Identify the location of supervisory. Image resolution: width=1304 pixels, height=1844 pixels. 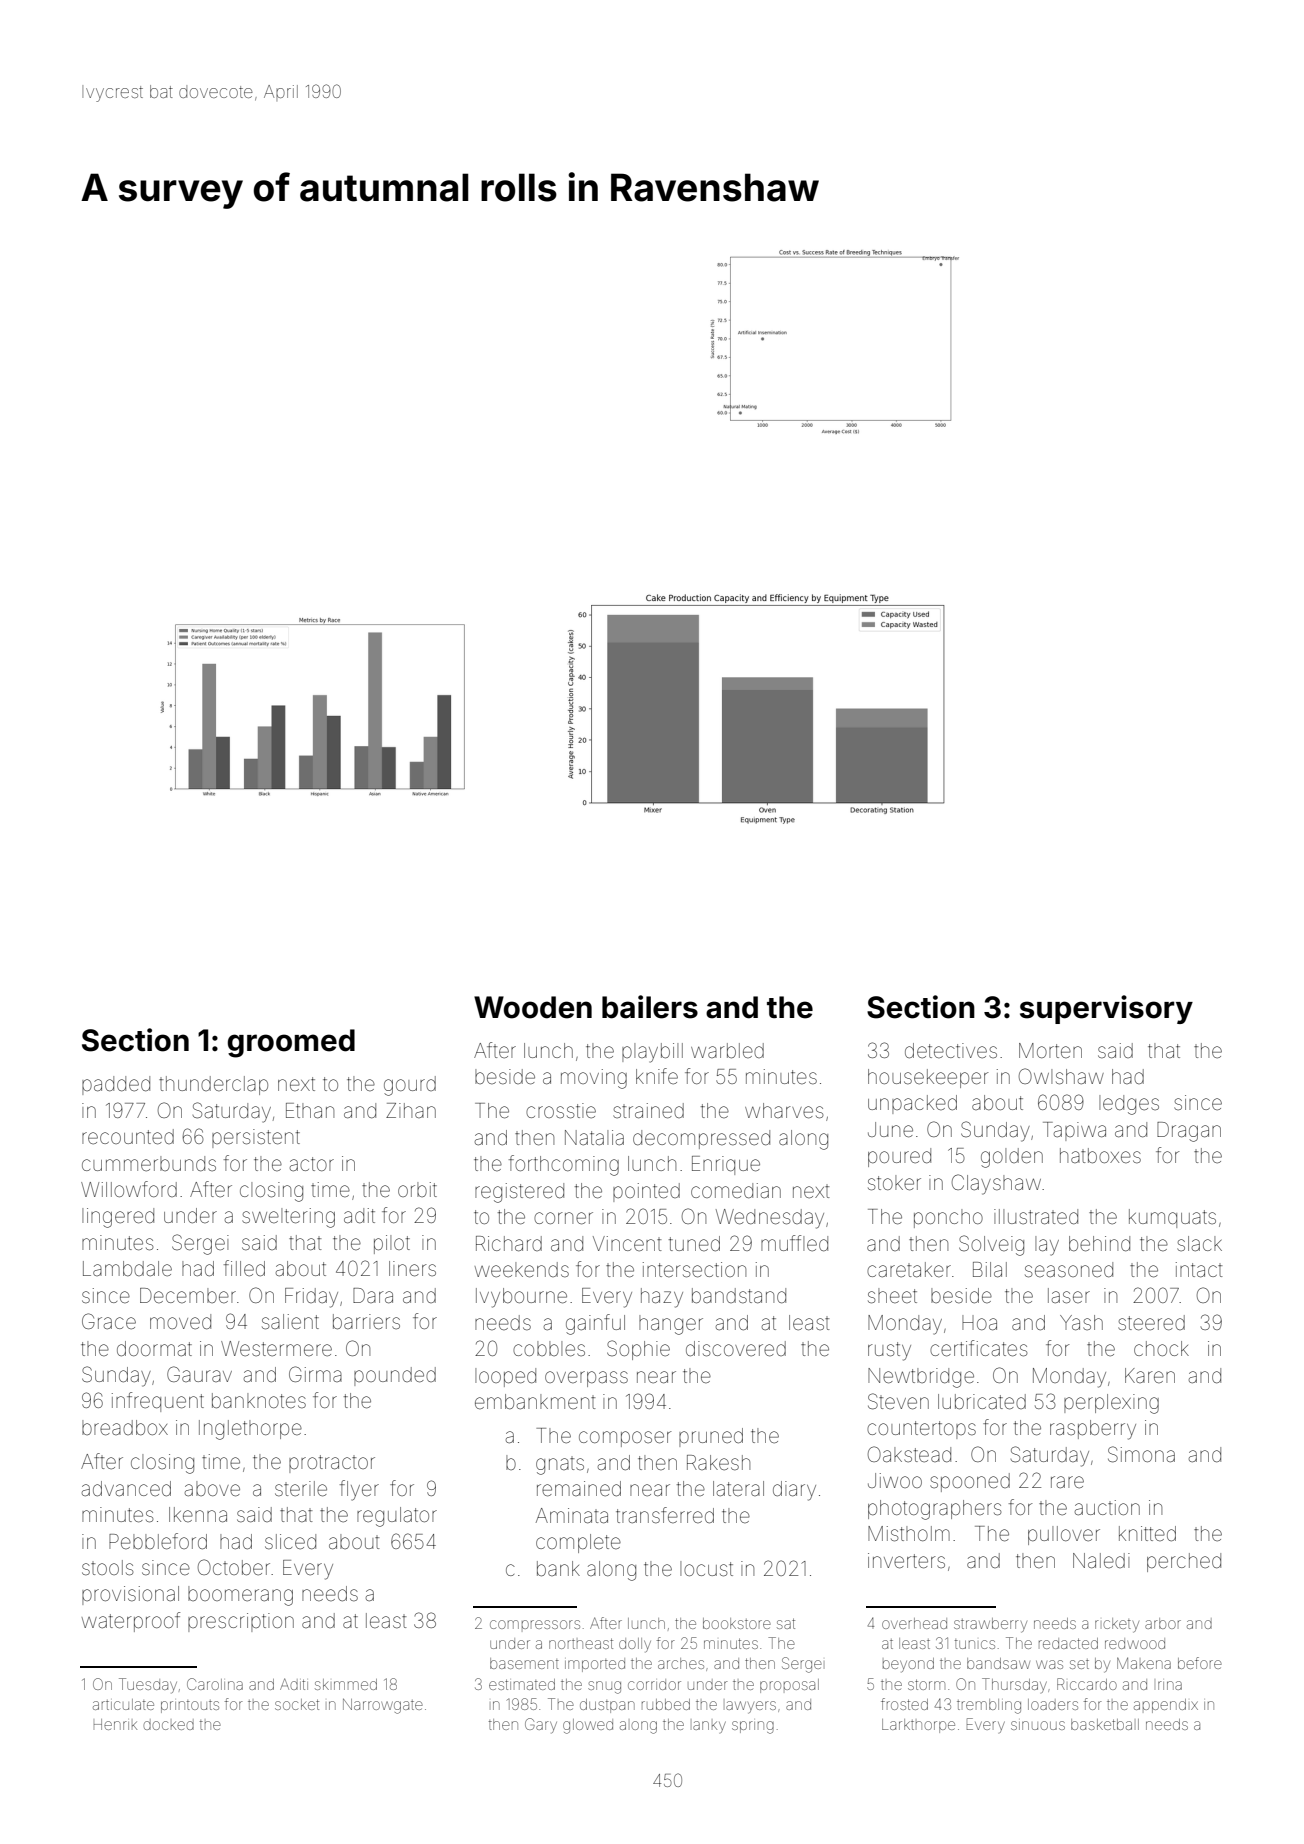
(1106, 1009).
